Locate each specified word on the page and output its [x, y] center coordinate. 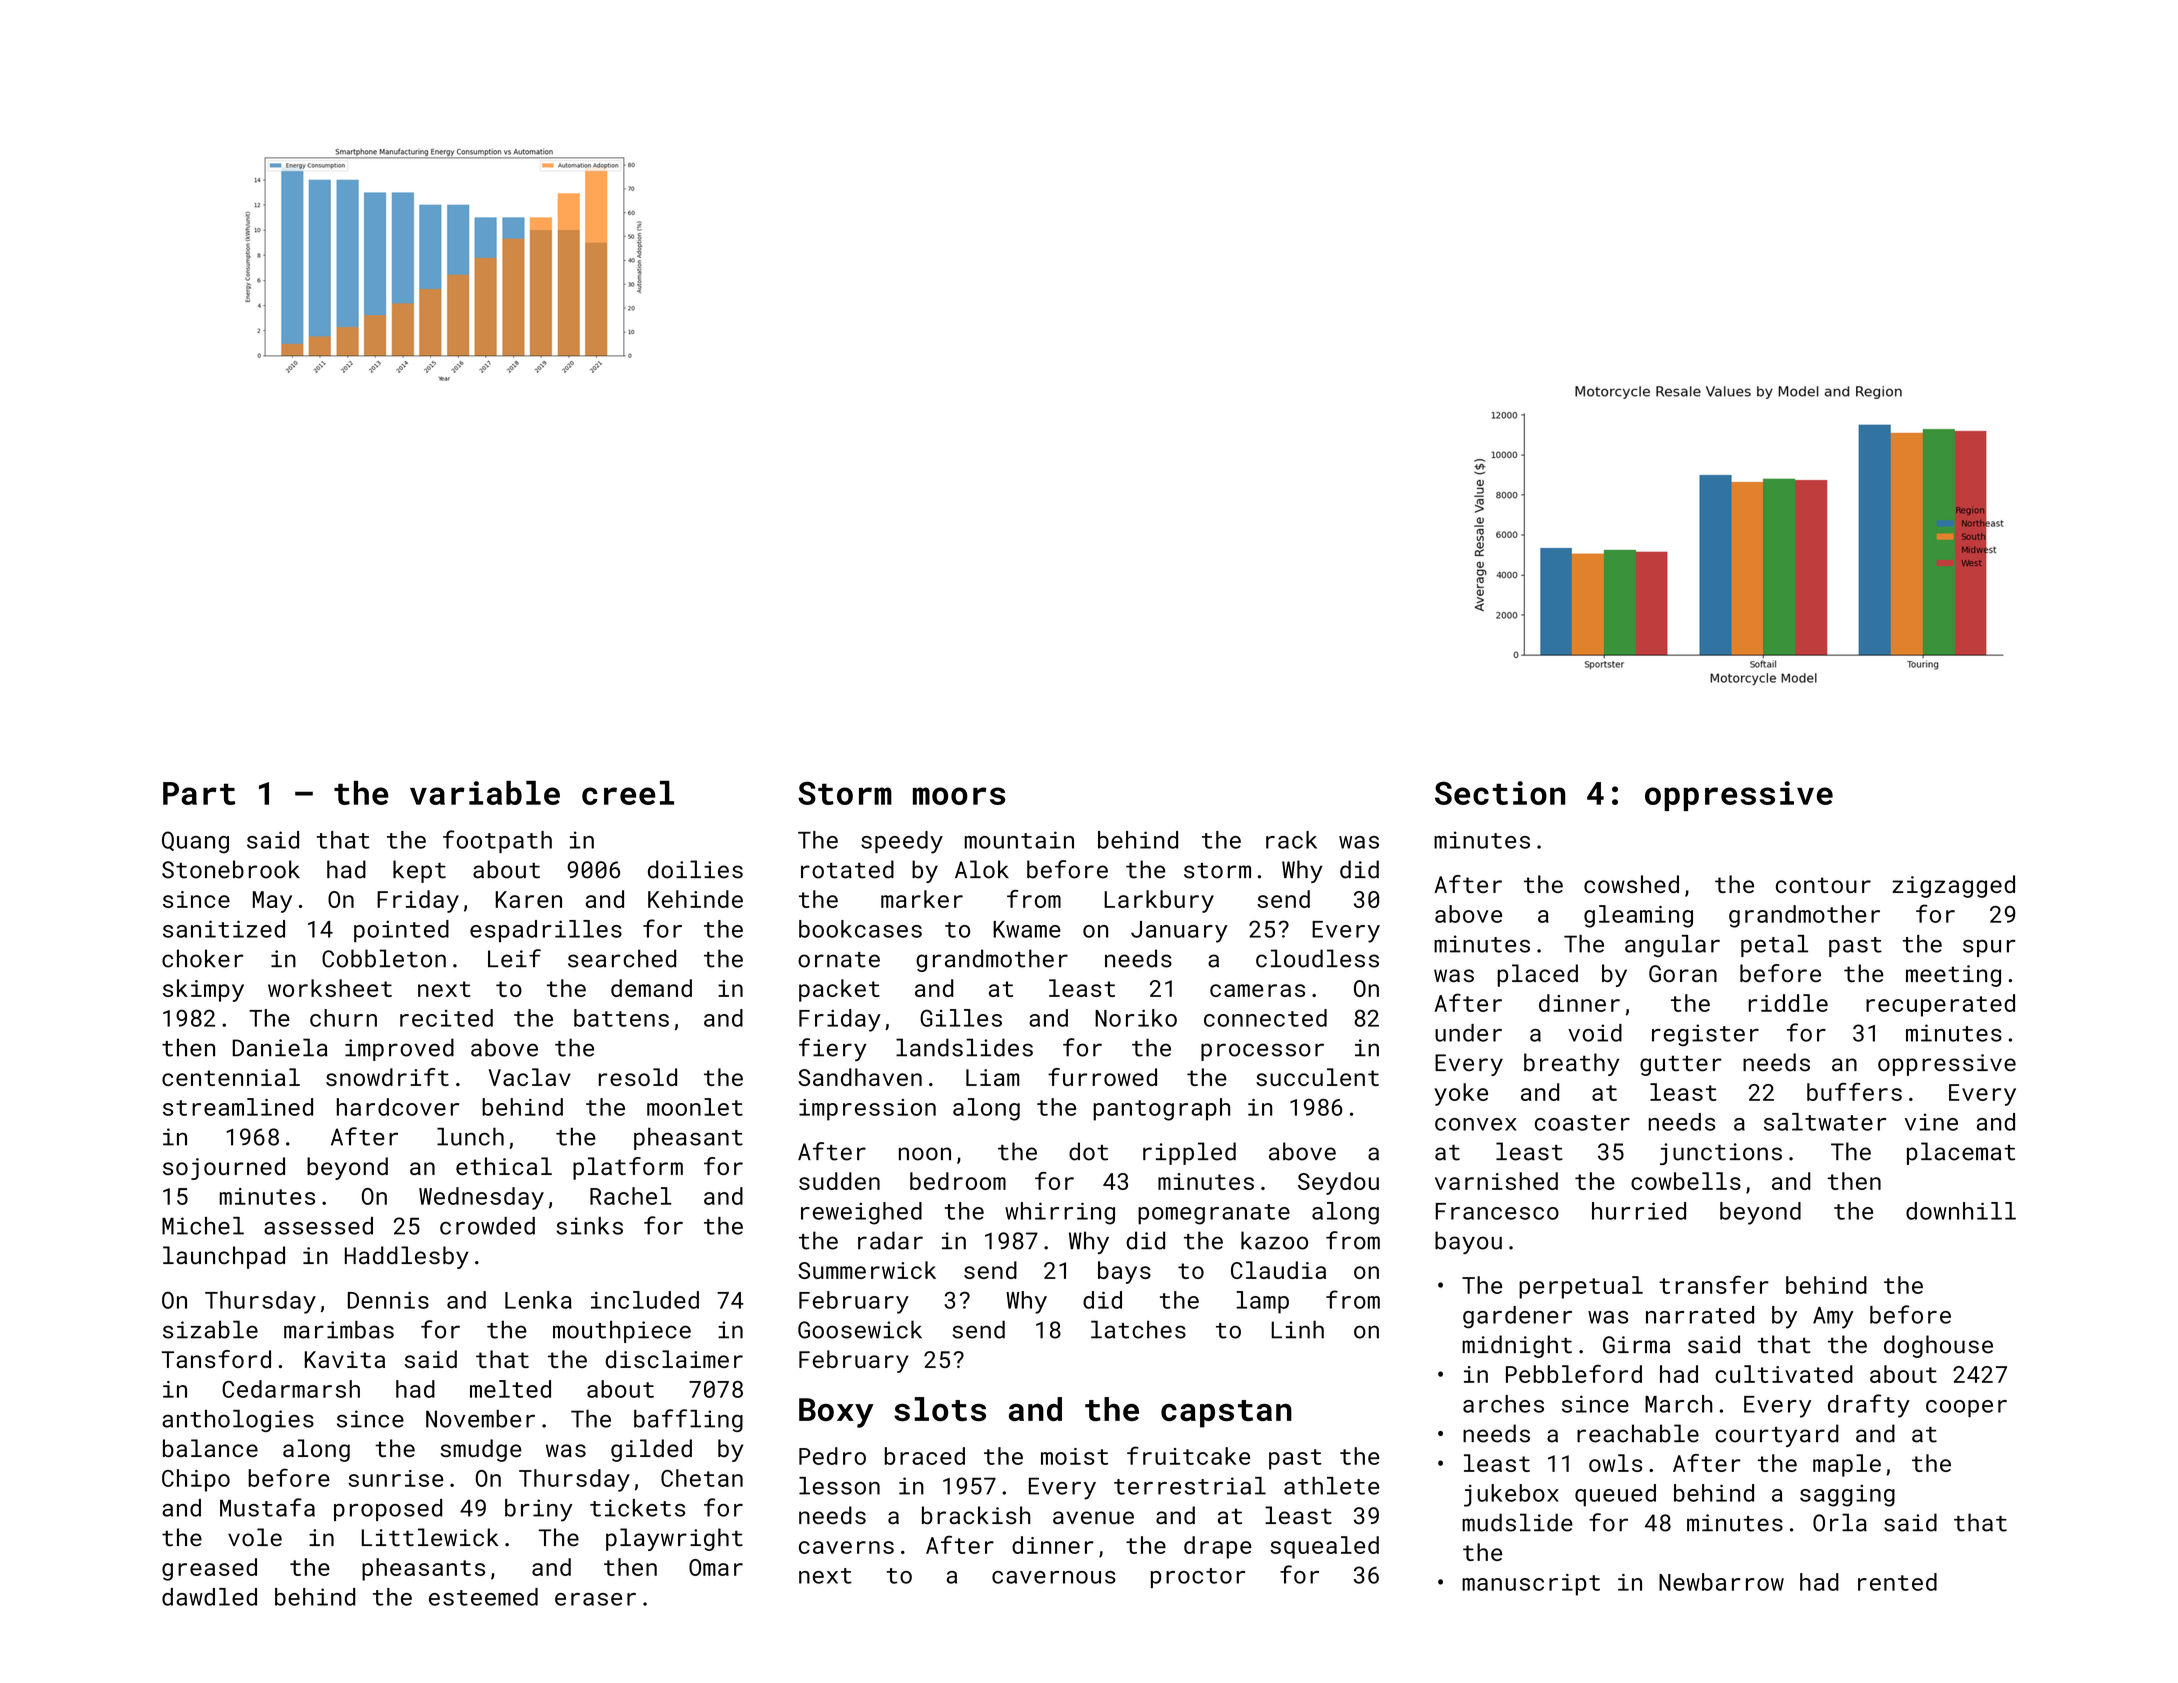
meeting [1953, 976]
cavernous [1054, 1577]
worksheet [330, 988]
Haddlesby [407, 1257]
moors [959, 796]
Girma [1636, 1345]
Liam [992, 1077]
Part [199, 793]
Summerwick [867, 1270]
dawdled [209, 1597]
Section [1500, 793]
